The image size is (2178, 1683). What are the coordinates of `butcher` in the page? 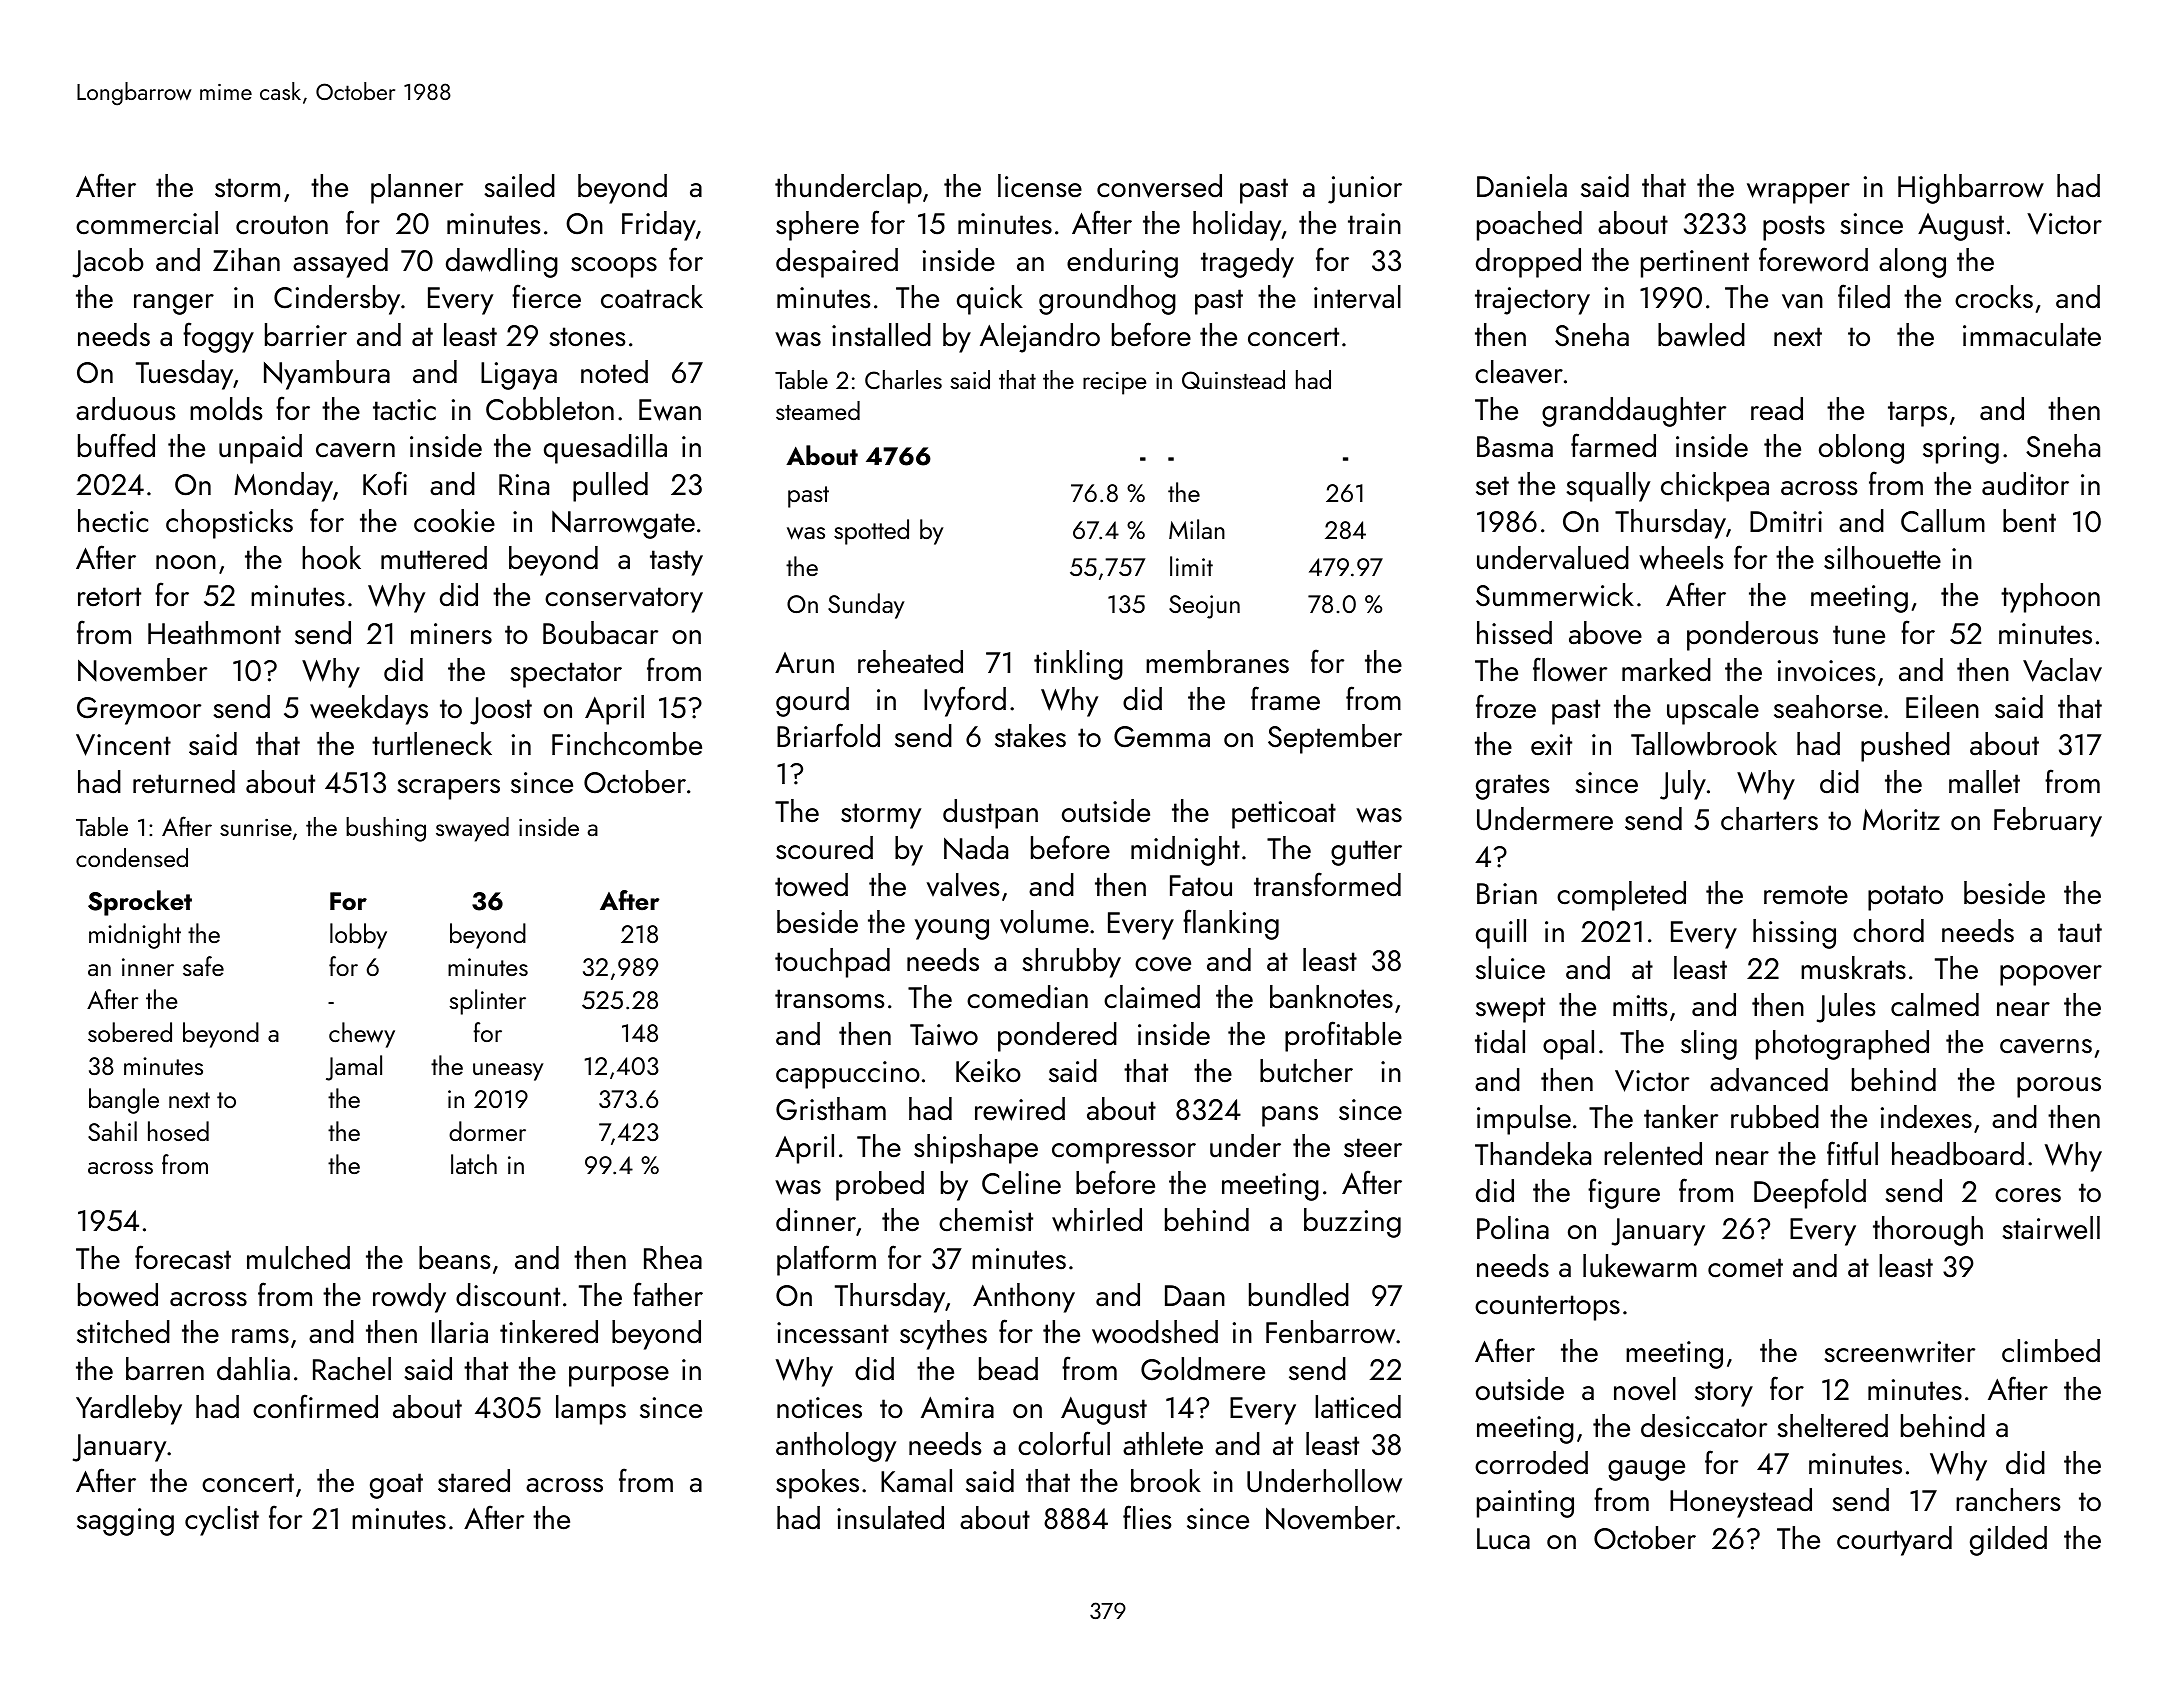 It's located at (1306, 1071).
